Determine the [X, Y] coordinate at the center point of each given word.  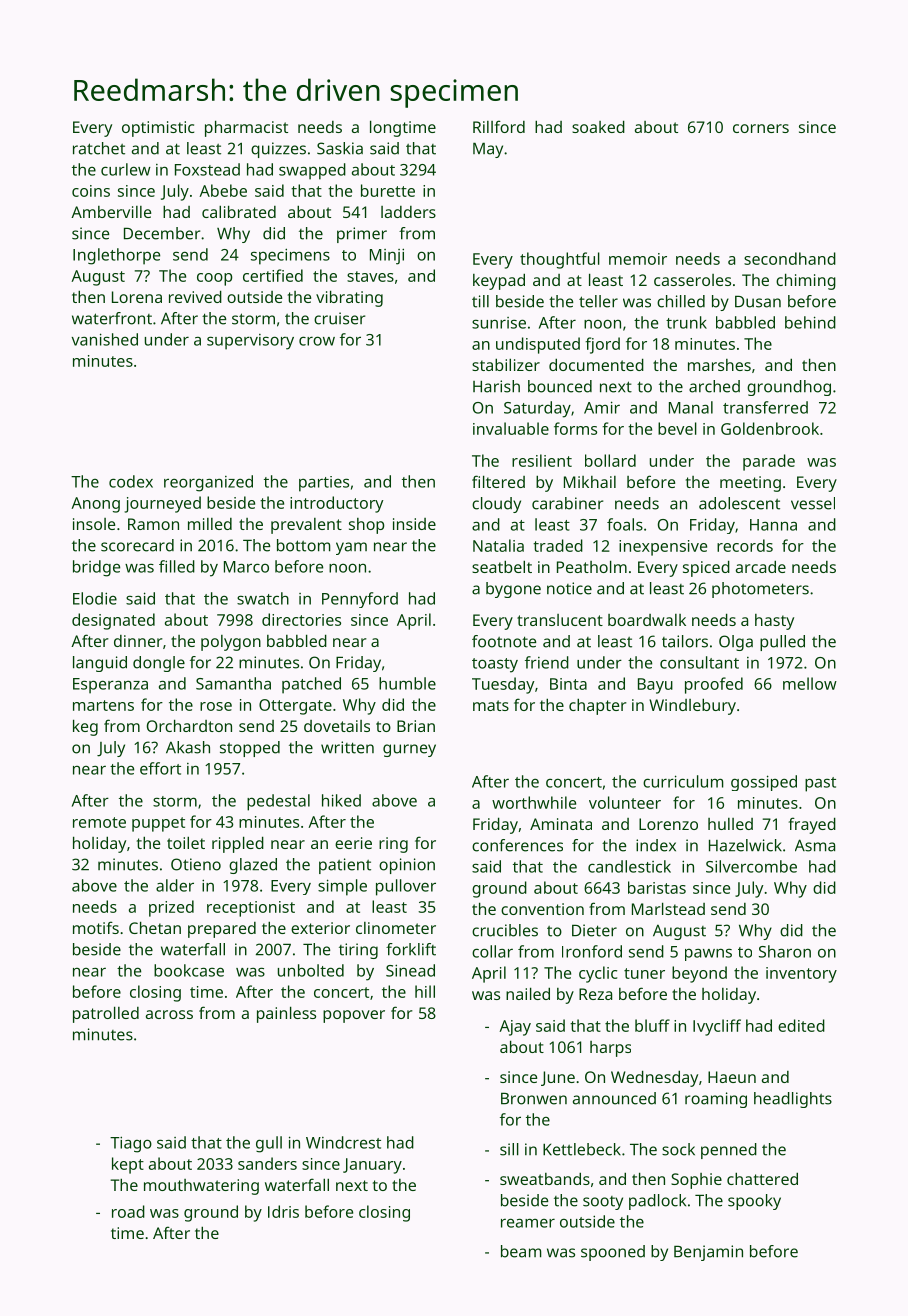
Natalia [498, 545]
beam [521, 1251]
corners [761, 128]
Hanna [773, 525]
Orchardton [189, 725]
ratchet [99, 148]
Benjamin [708, 1253]
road [128, 1211]
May [488, 150]
